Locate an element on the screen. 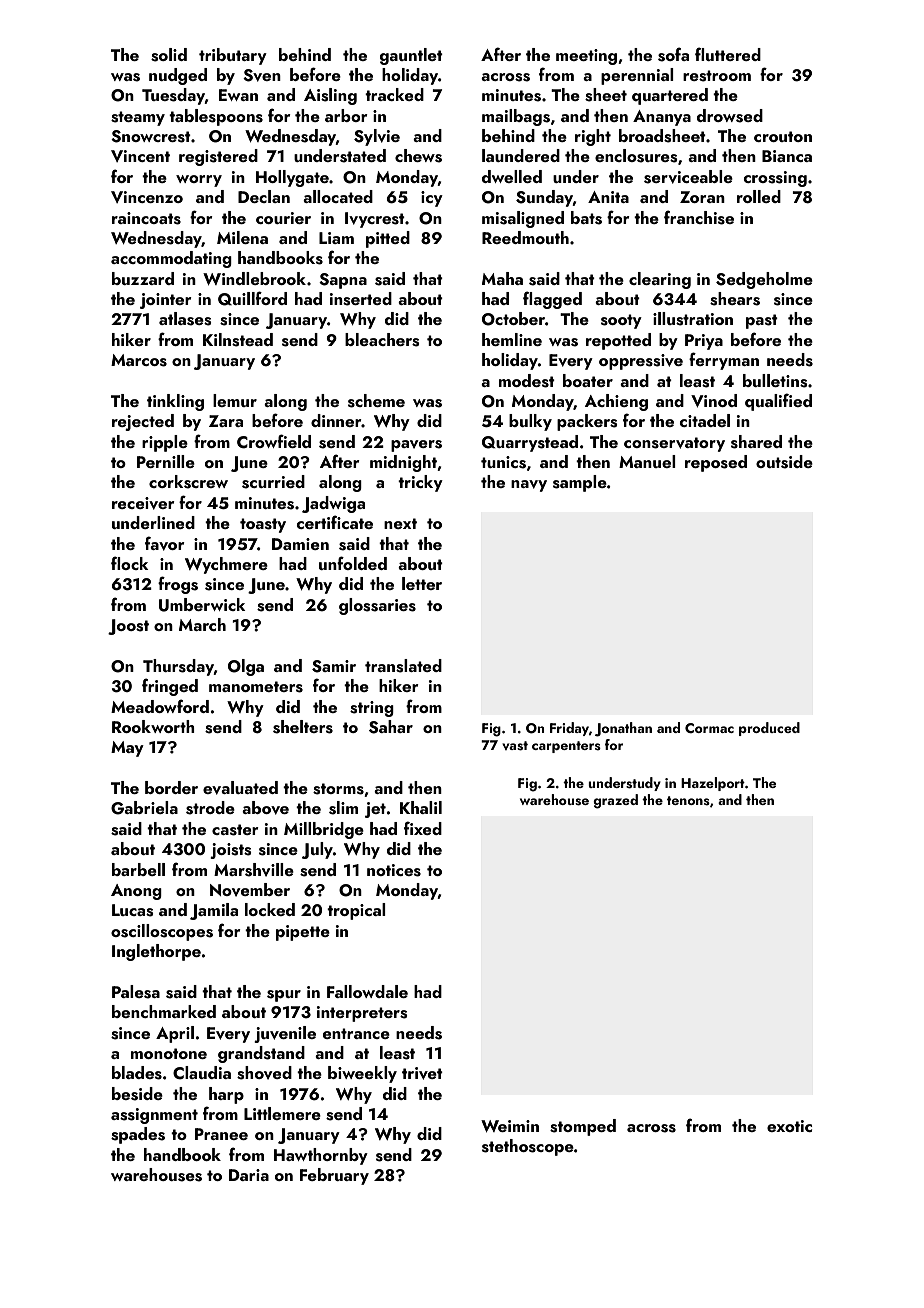 The width and height of the screenshot is (924, 1308). vast is located at coordinates (515, 746).
